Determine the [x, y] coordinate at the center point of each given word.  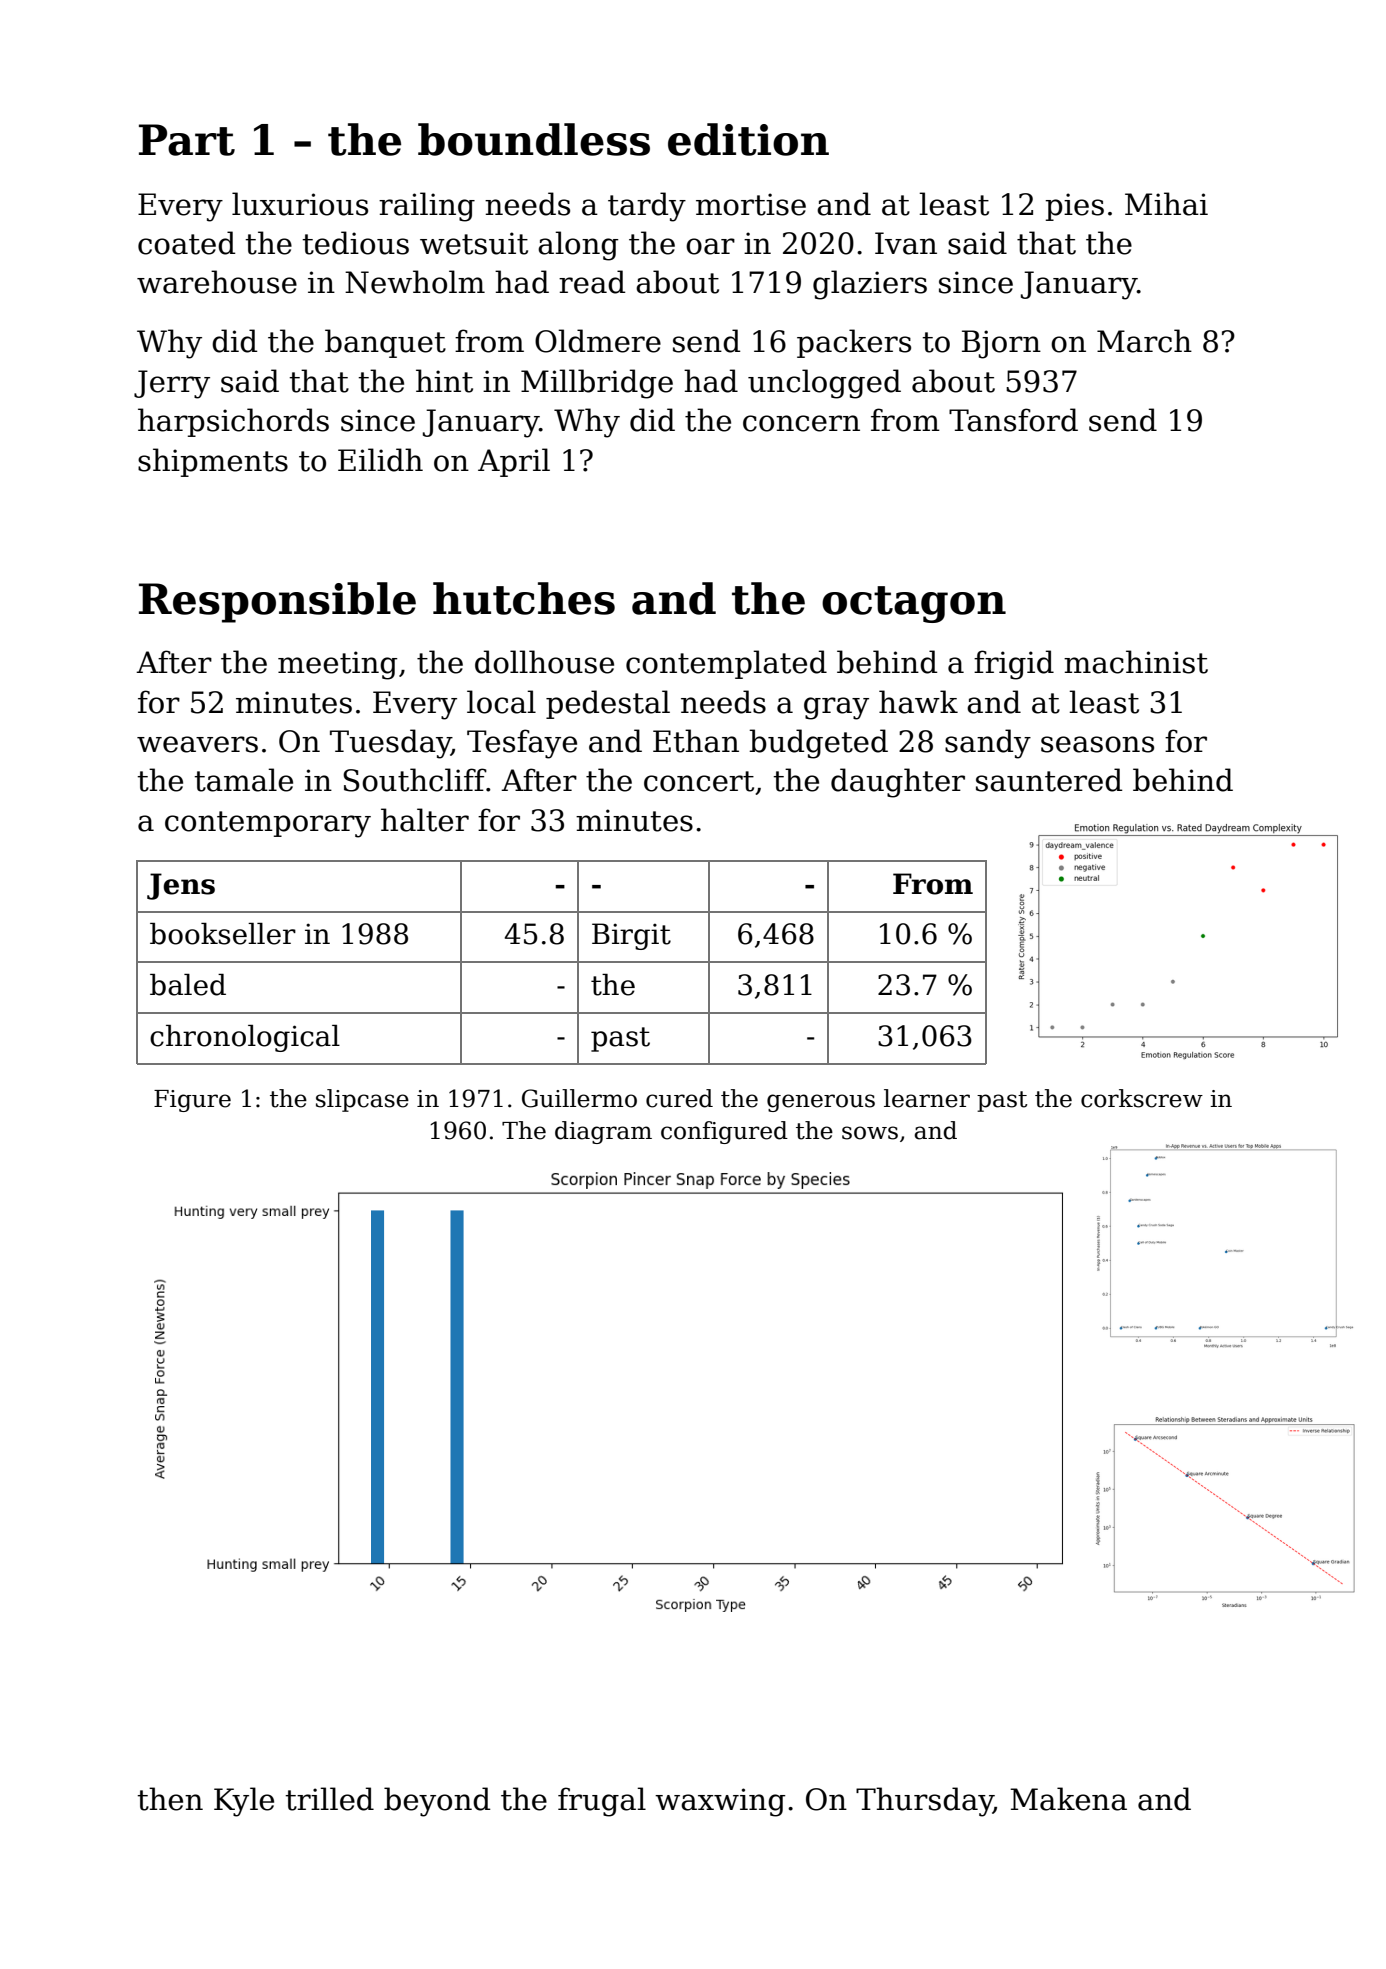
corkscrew [1142, 1098]
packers [854, 343]
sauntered [1049, 780]
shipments [213, 462]
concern [801, 423]
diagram [603, 1132]
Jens [181, 886]
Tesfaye [522, 744]
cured [679, 1098]
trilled [329, 1799]
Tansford [1013, 420]
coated [186, 243]
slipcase [362, 1100]
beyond [437, 1802]
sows [870, 1133]
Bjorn [1001, 344]
